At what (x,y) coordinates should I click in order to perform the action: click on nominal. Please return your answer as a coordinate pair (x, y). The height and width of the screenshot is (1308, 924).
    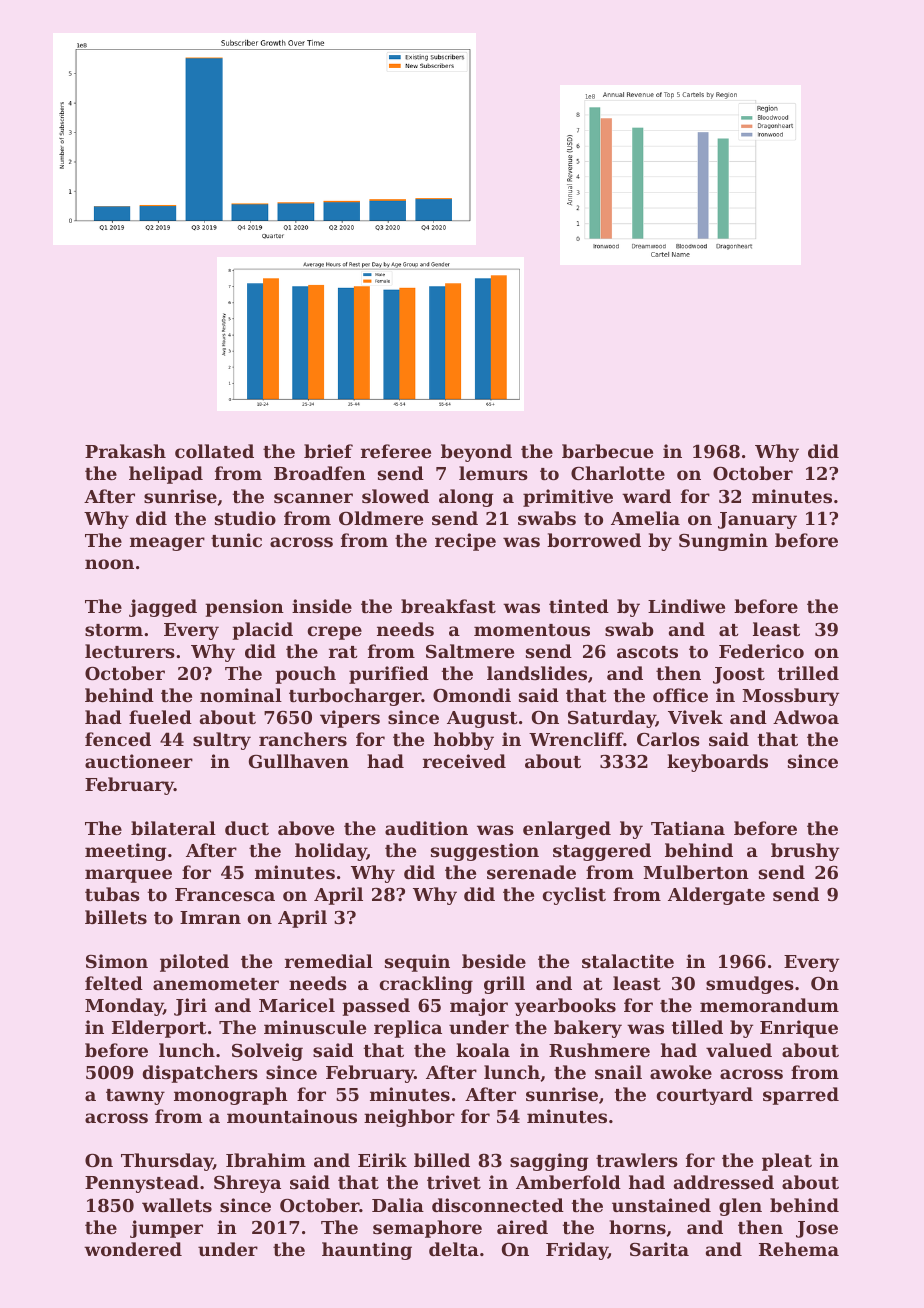
    Looking at the image, I should click on (241, 695).
